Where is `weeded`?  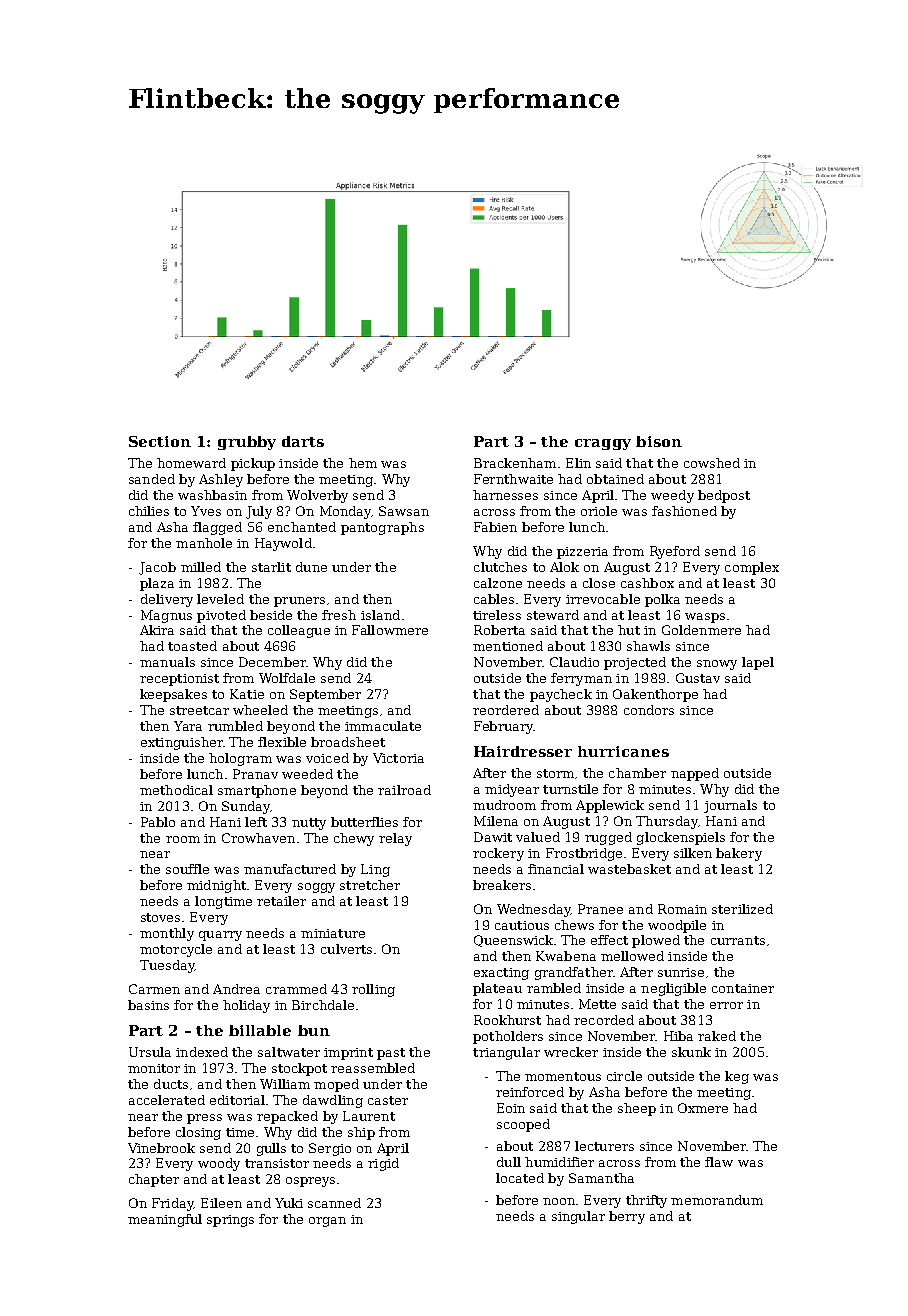 weeded is located at coordinates (307, 774).
